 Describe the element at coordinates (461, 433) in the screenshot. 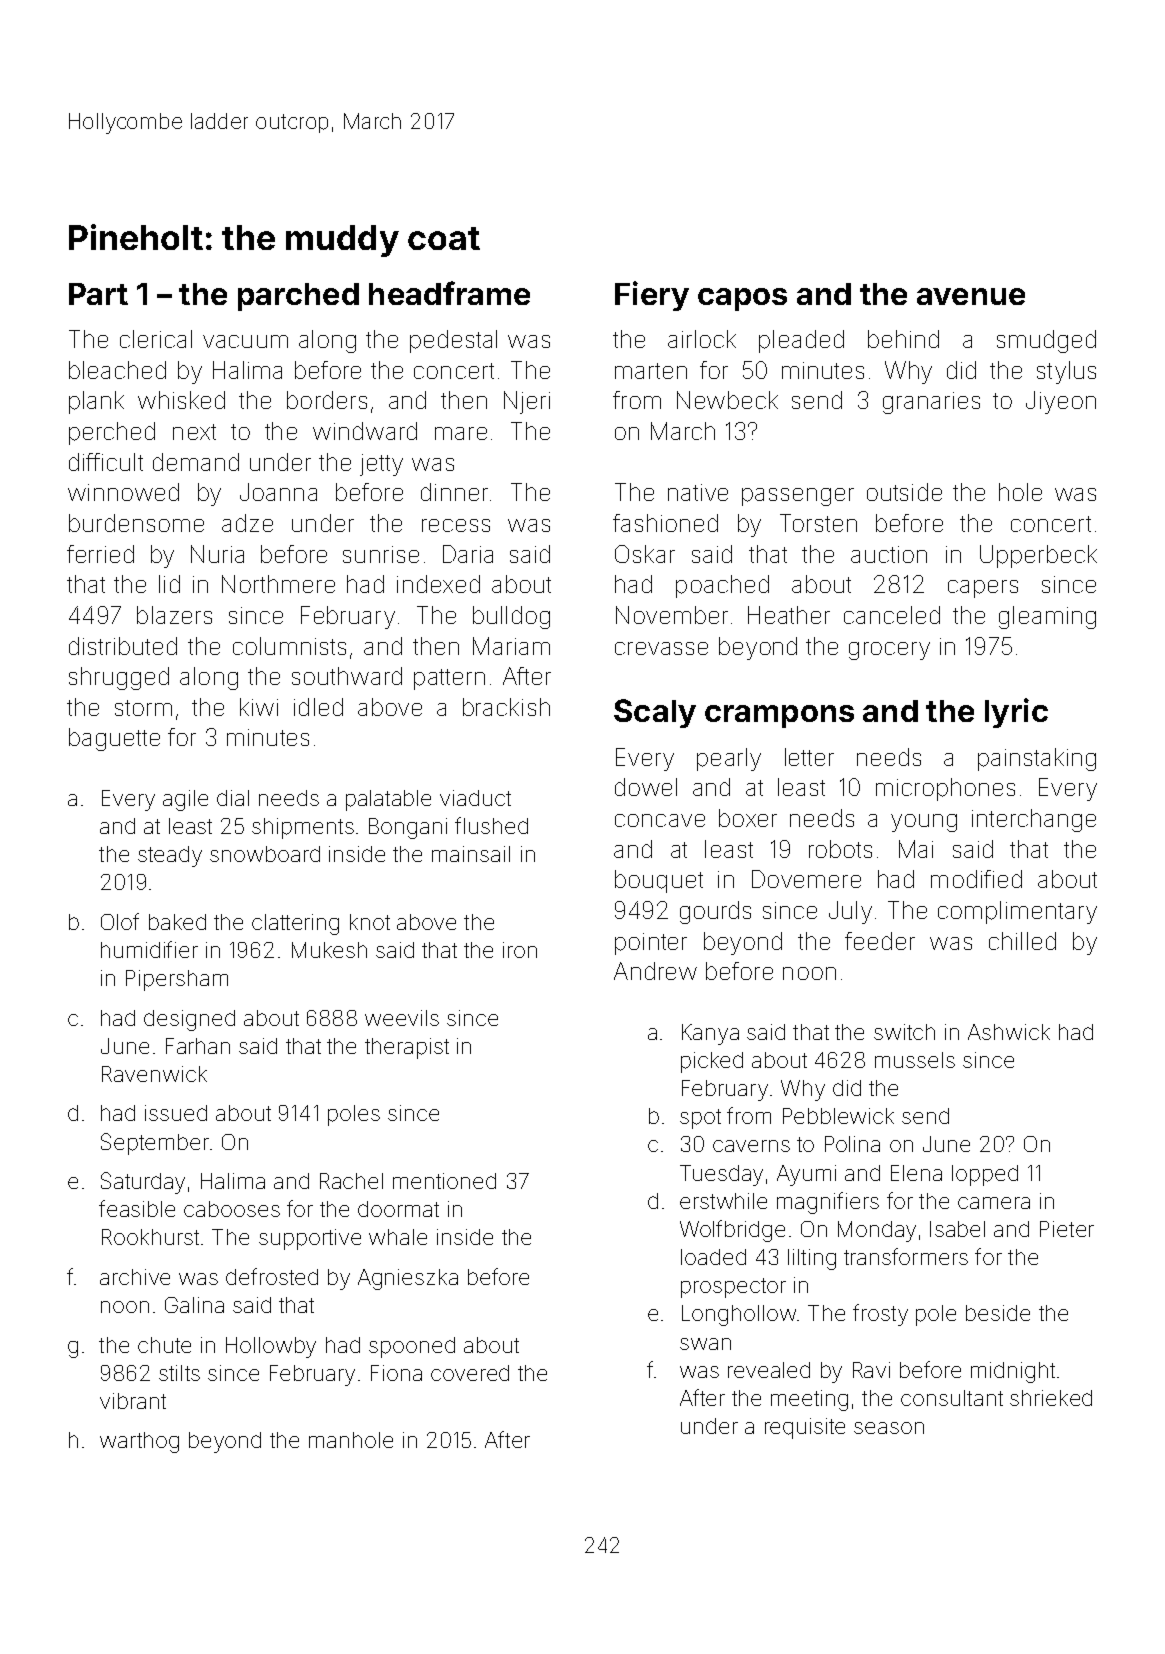

I see `mare` at that location.
